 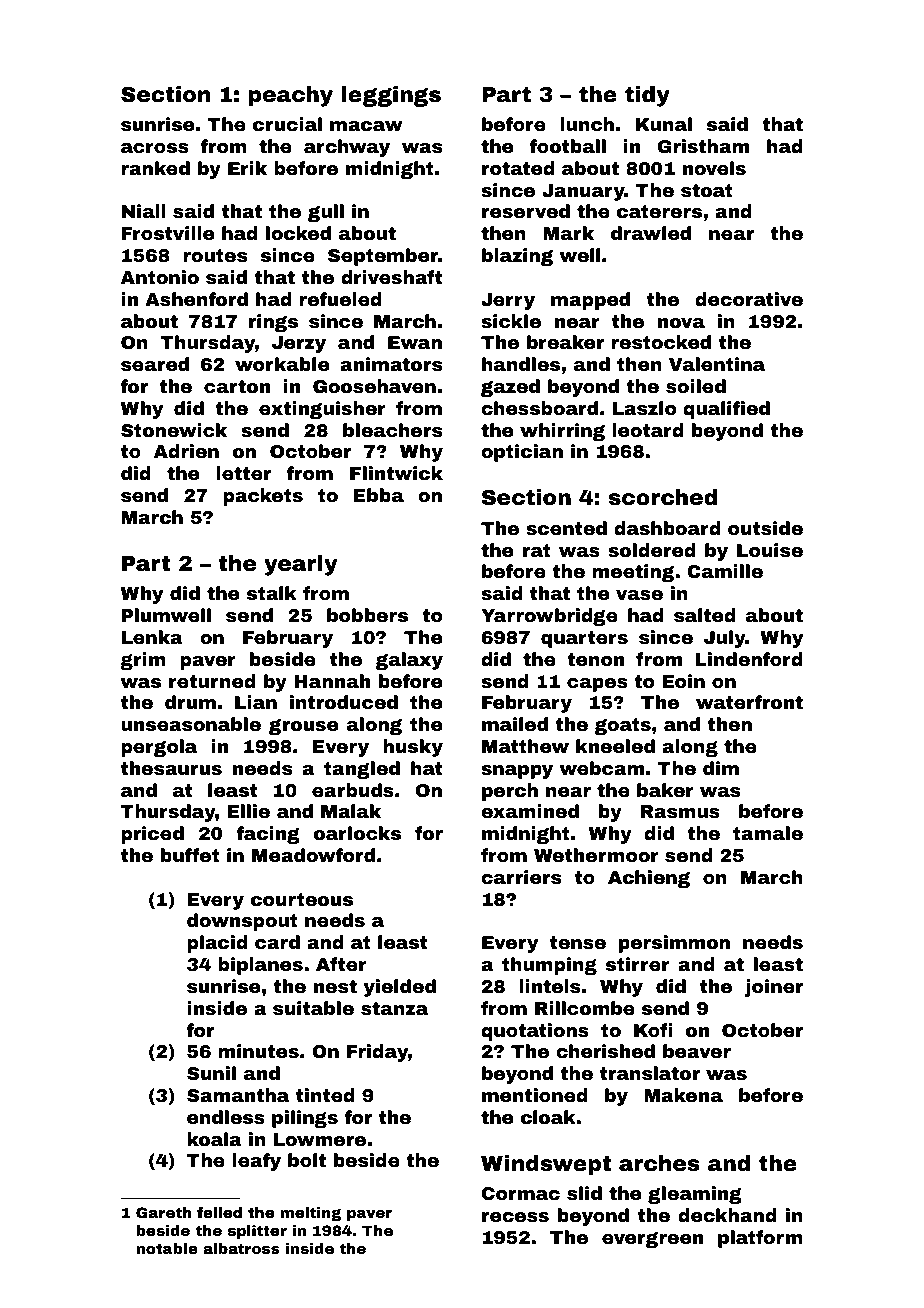 What do you see at coordinates (311, 1214) in the document?
I see `melting` at bounding box center [311, 1214].
